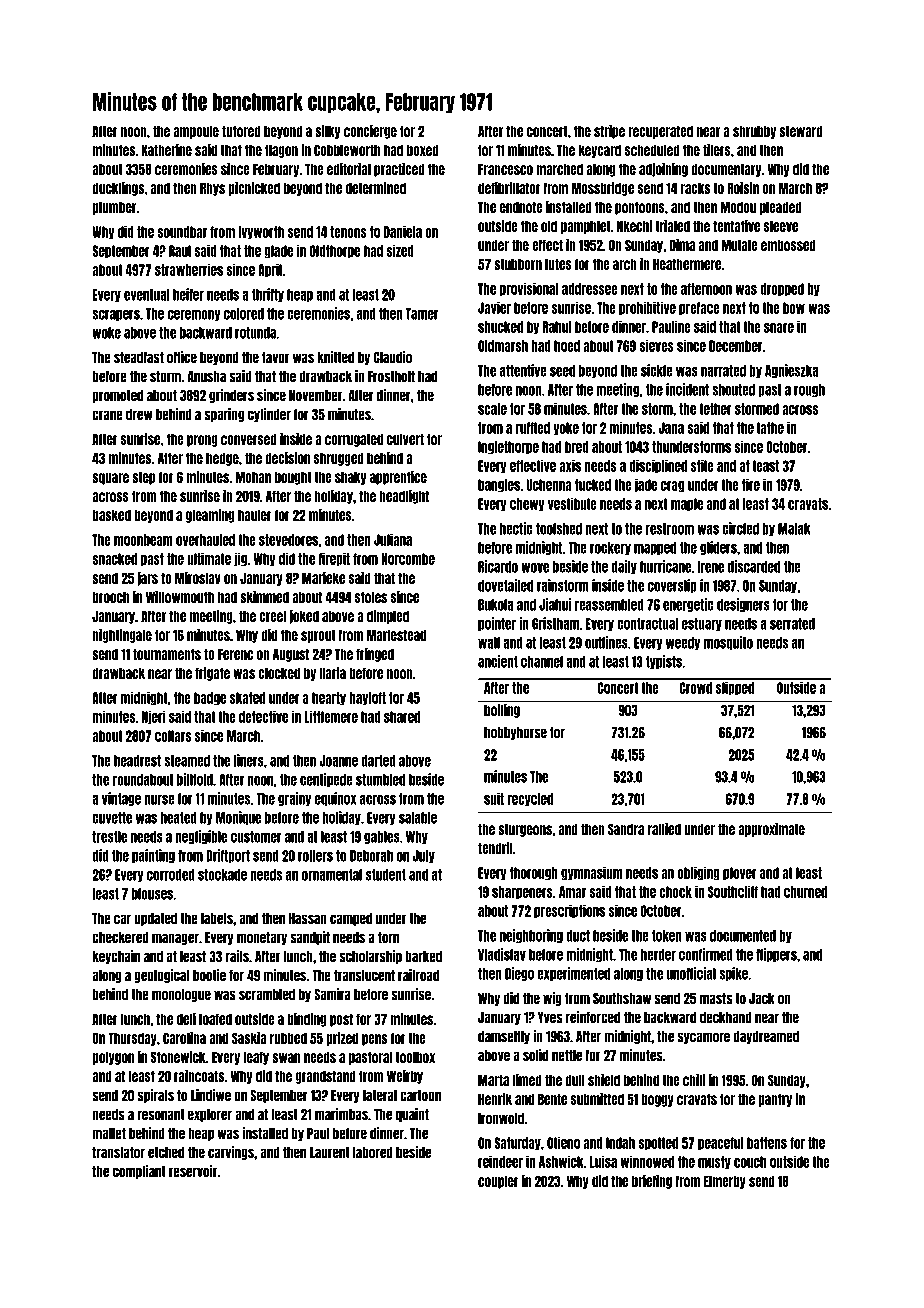  Describe the element at coordinates (255, 515) in the screenshot. I see `hauler` at that location.
